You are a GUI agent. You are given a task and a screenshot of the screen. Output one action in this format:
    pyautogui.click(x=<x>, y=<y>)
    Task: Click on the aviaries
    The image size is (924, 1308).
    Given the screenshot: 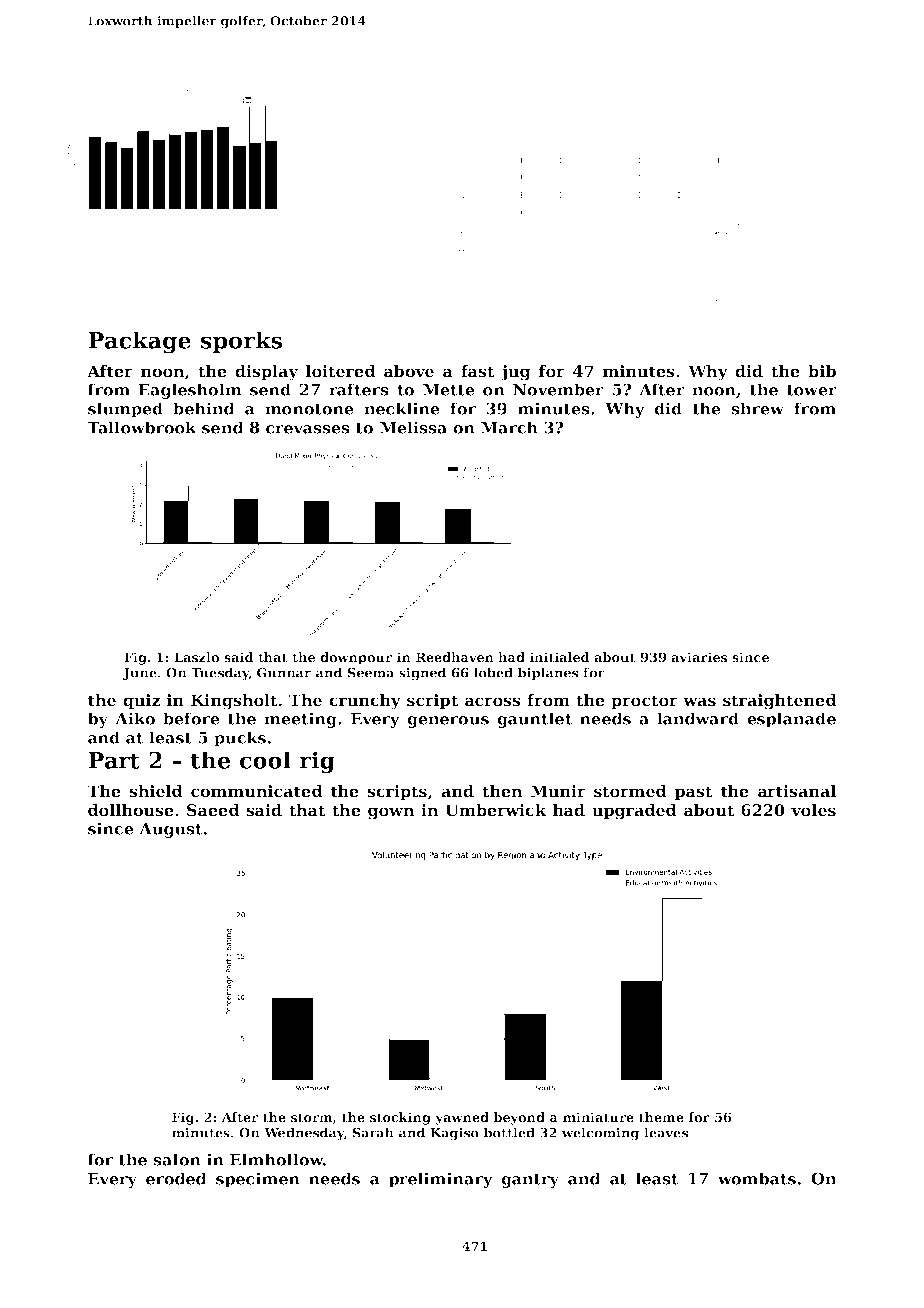 What is the action you would take?
    pyautogui.click(x=699, y=657)
